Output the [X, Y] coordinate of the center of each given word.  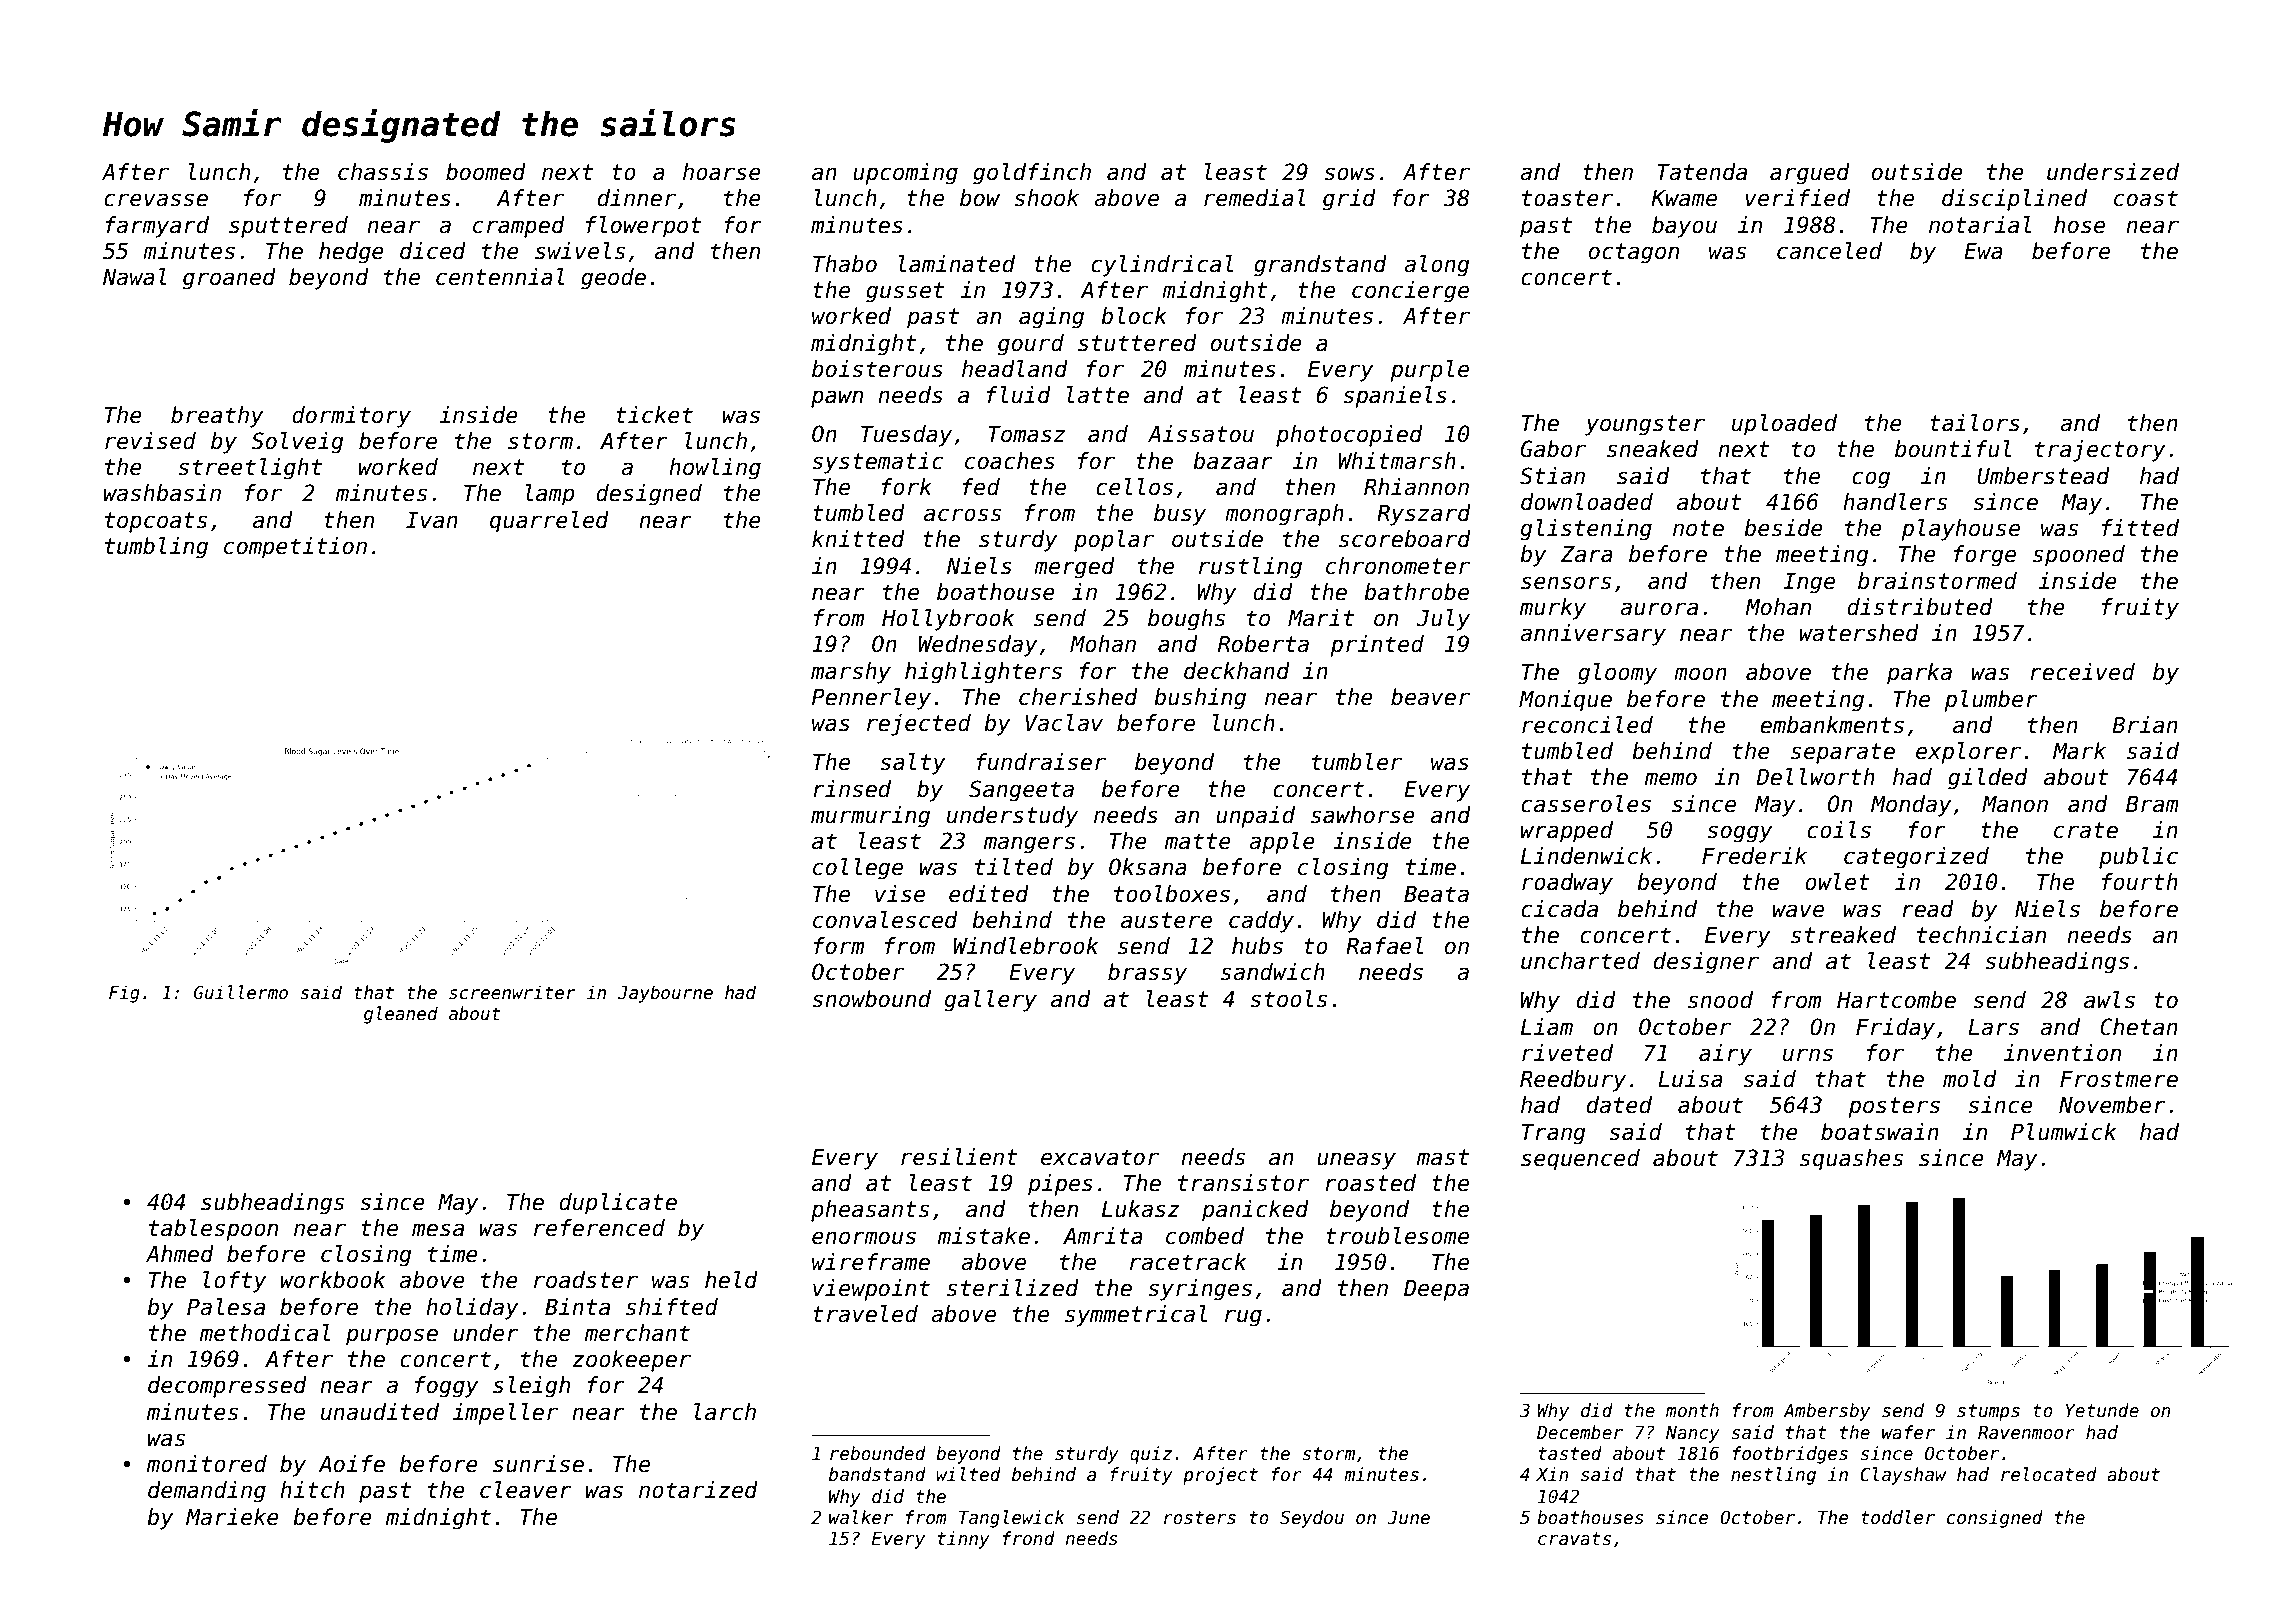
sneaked [1653, 449]
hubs [1257, 946]
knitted [858, 539]
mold [1970, 1079]
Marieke [232, 1517]
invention [2062, 1053]
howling [715, 469]
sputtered [288, 227]
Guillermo [241, 992]
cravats [1574, 1539]
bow [980, 198]
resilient [959, 1157]
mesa [438, 1230]
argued [1810, 174]
